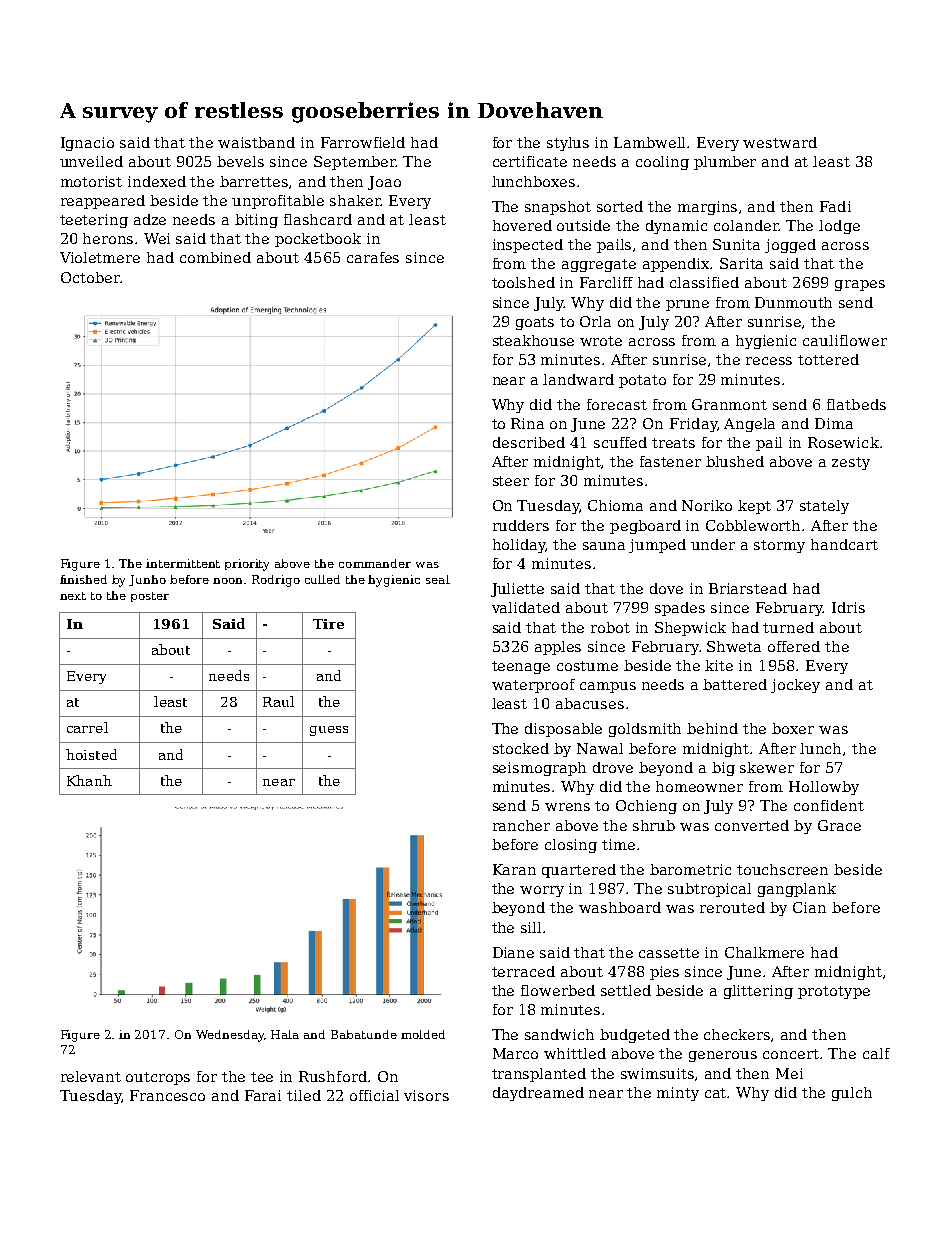 The width and height of the screenshot is (952, 1233). I want to click on Khanh, so click(89, 780).
